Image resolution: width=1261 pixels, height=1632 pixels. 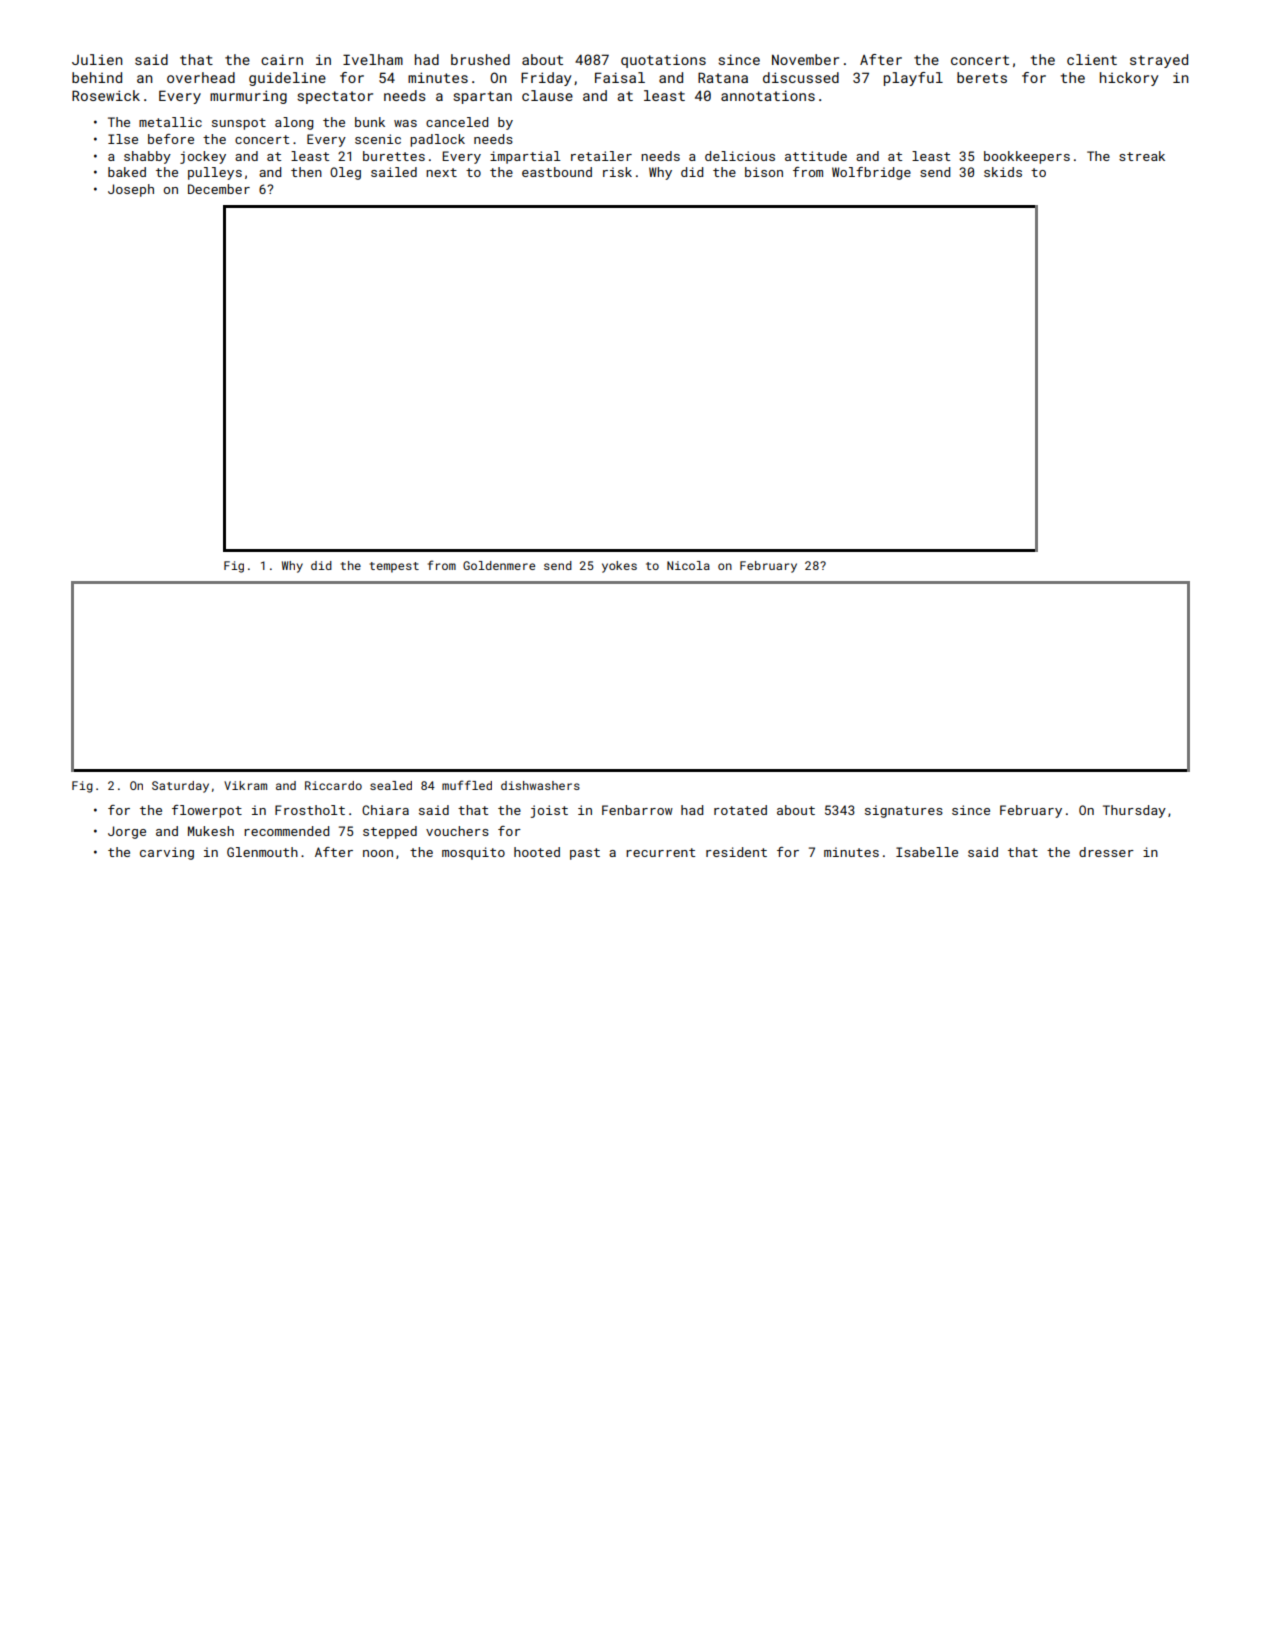 I want to click on client, so click(x=1092, y=59).
